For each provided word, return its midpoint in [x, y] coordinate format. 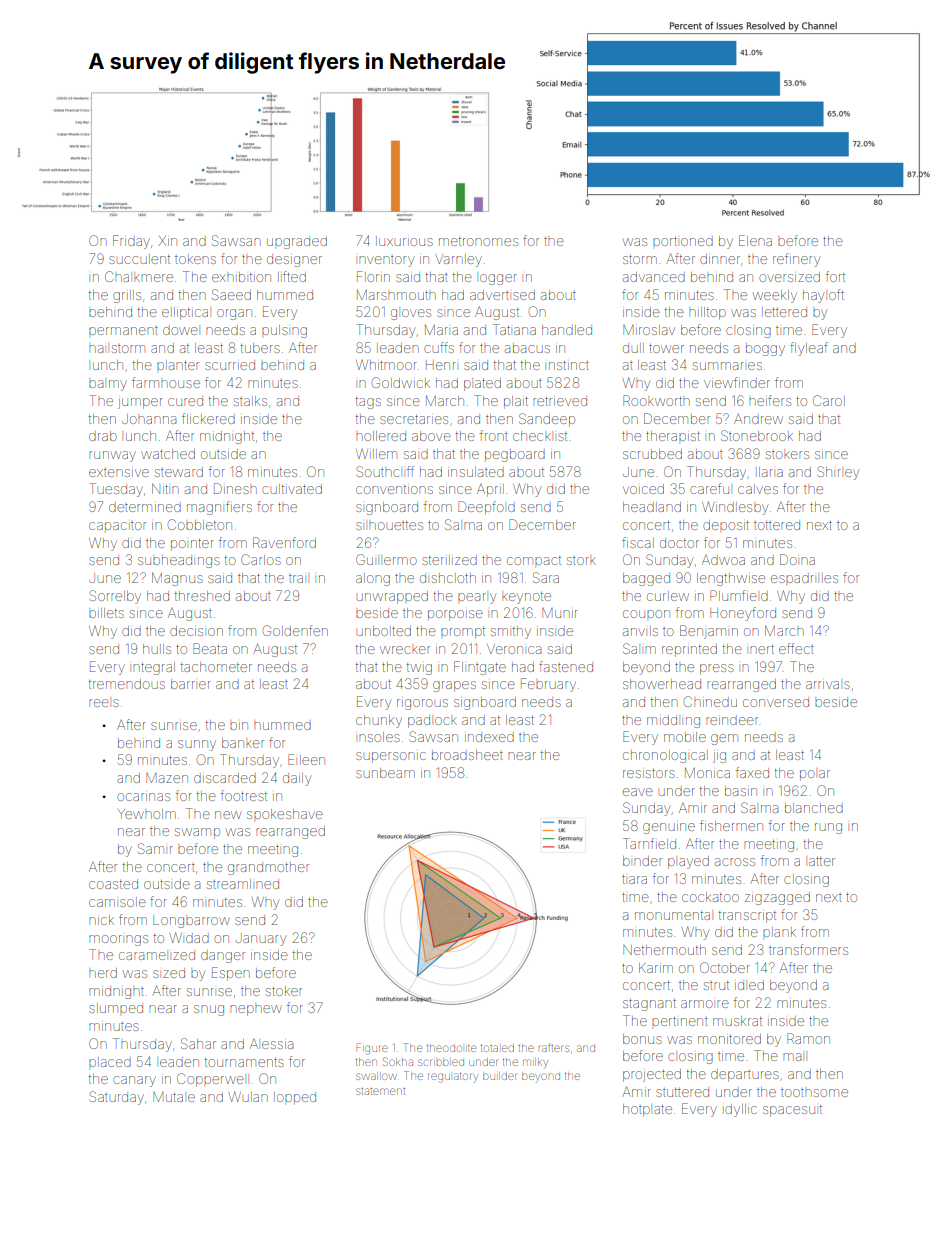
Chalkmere [139, 276]
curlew [668, 596]
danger [223, 957]
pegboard [515, 455]
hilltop [707, 313]
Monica [707, 773]
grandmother [268, 868]
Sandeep [547, 419]
